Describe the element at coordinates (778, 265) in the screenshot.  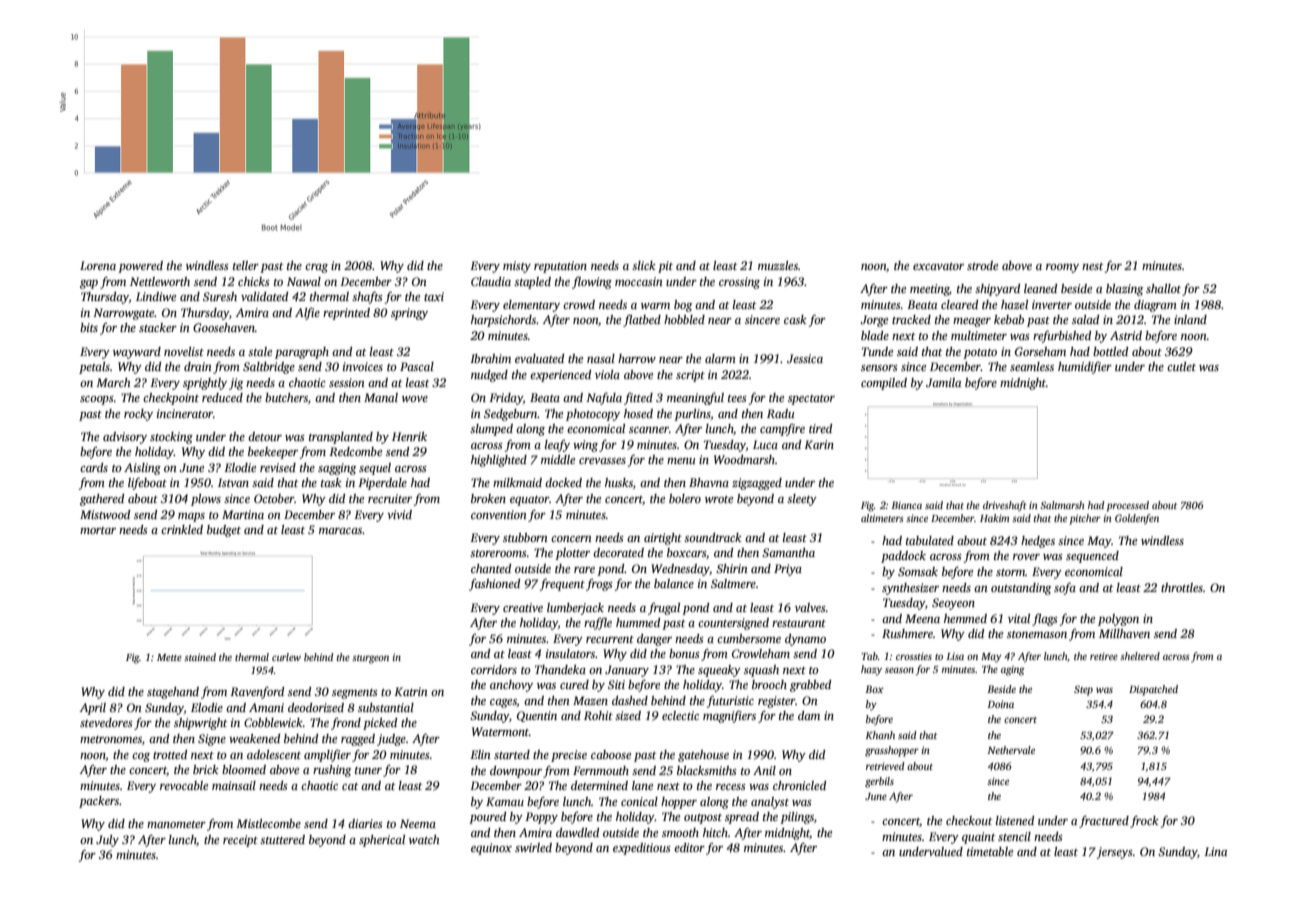
I see `muzzles` at that location.
